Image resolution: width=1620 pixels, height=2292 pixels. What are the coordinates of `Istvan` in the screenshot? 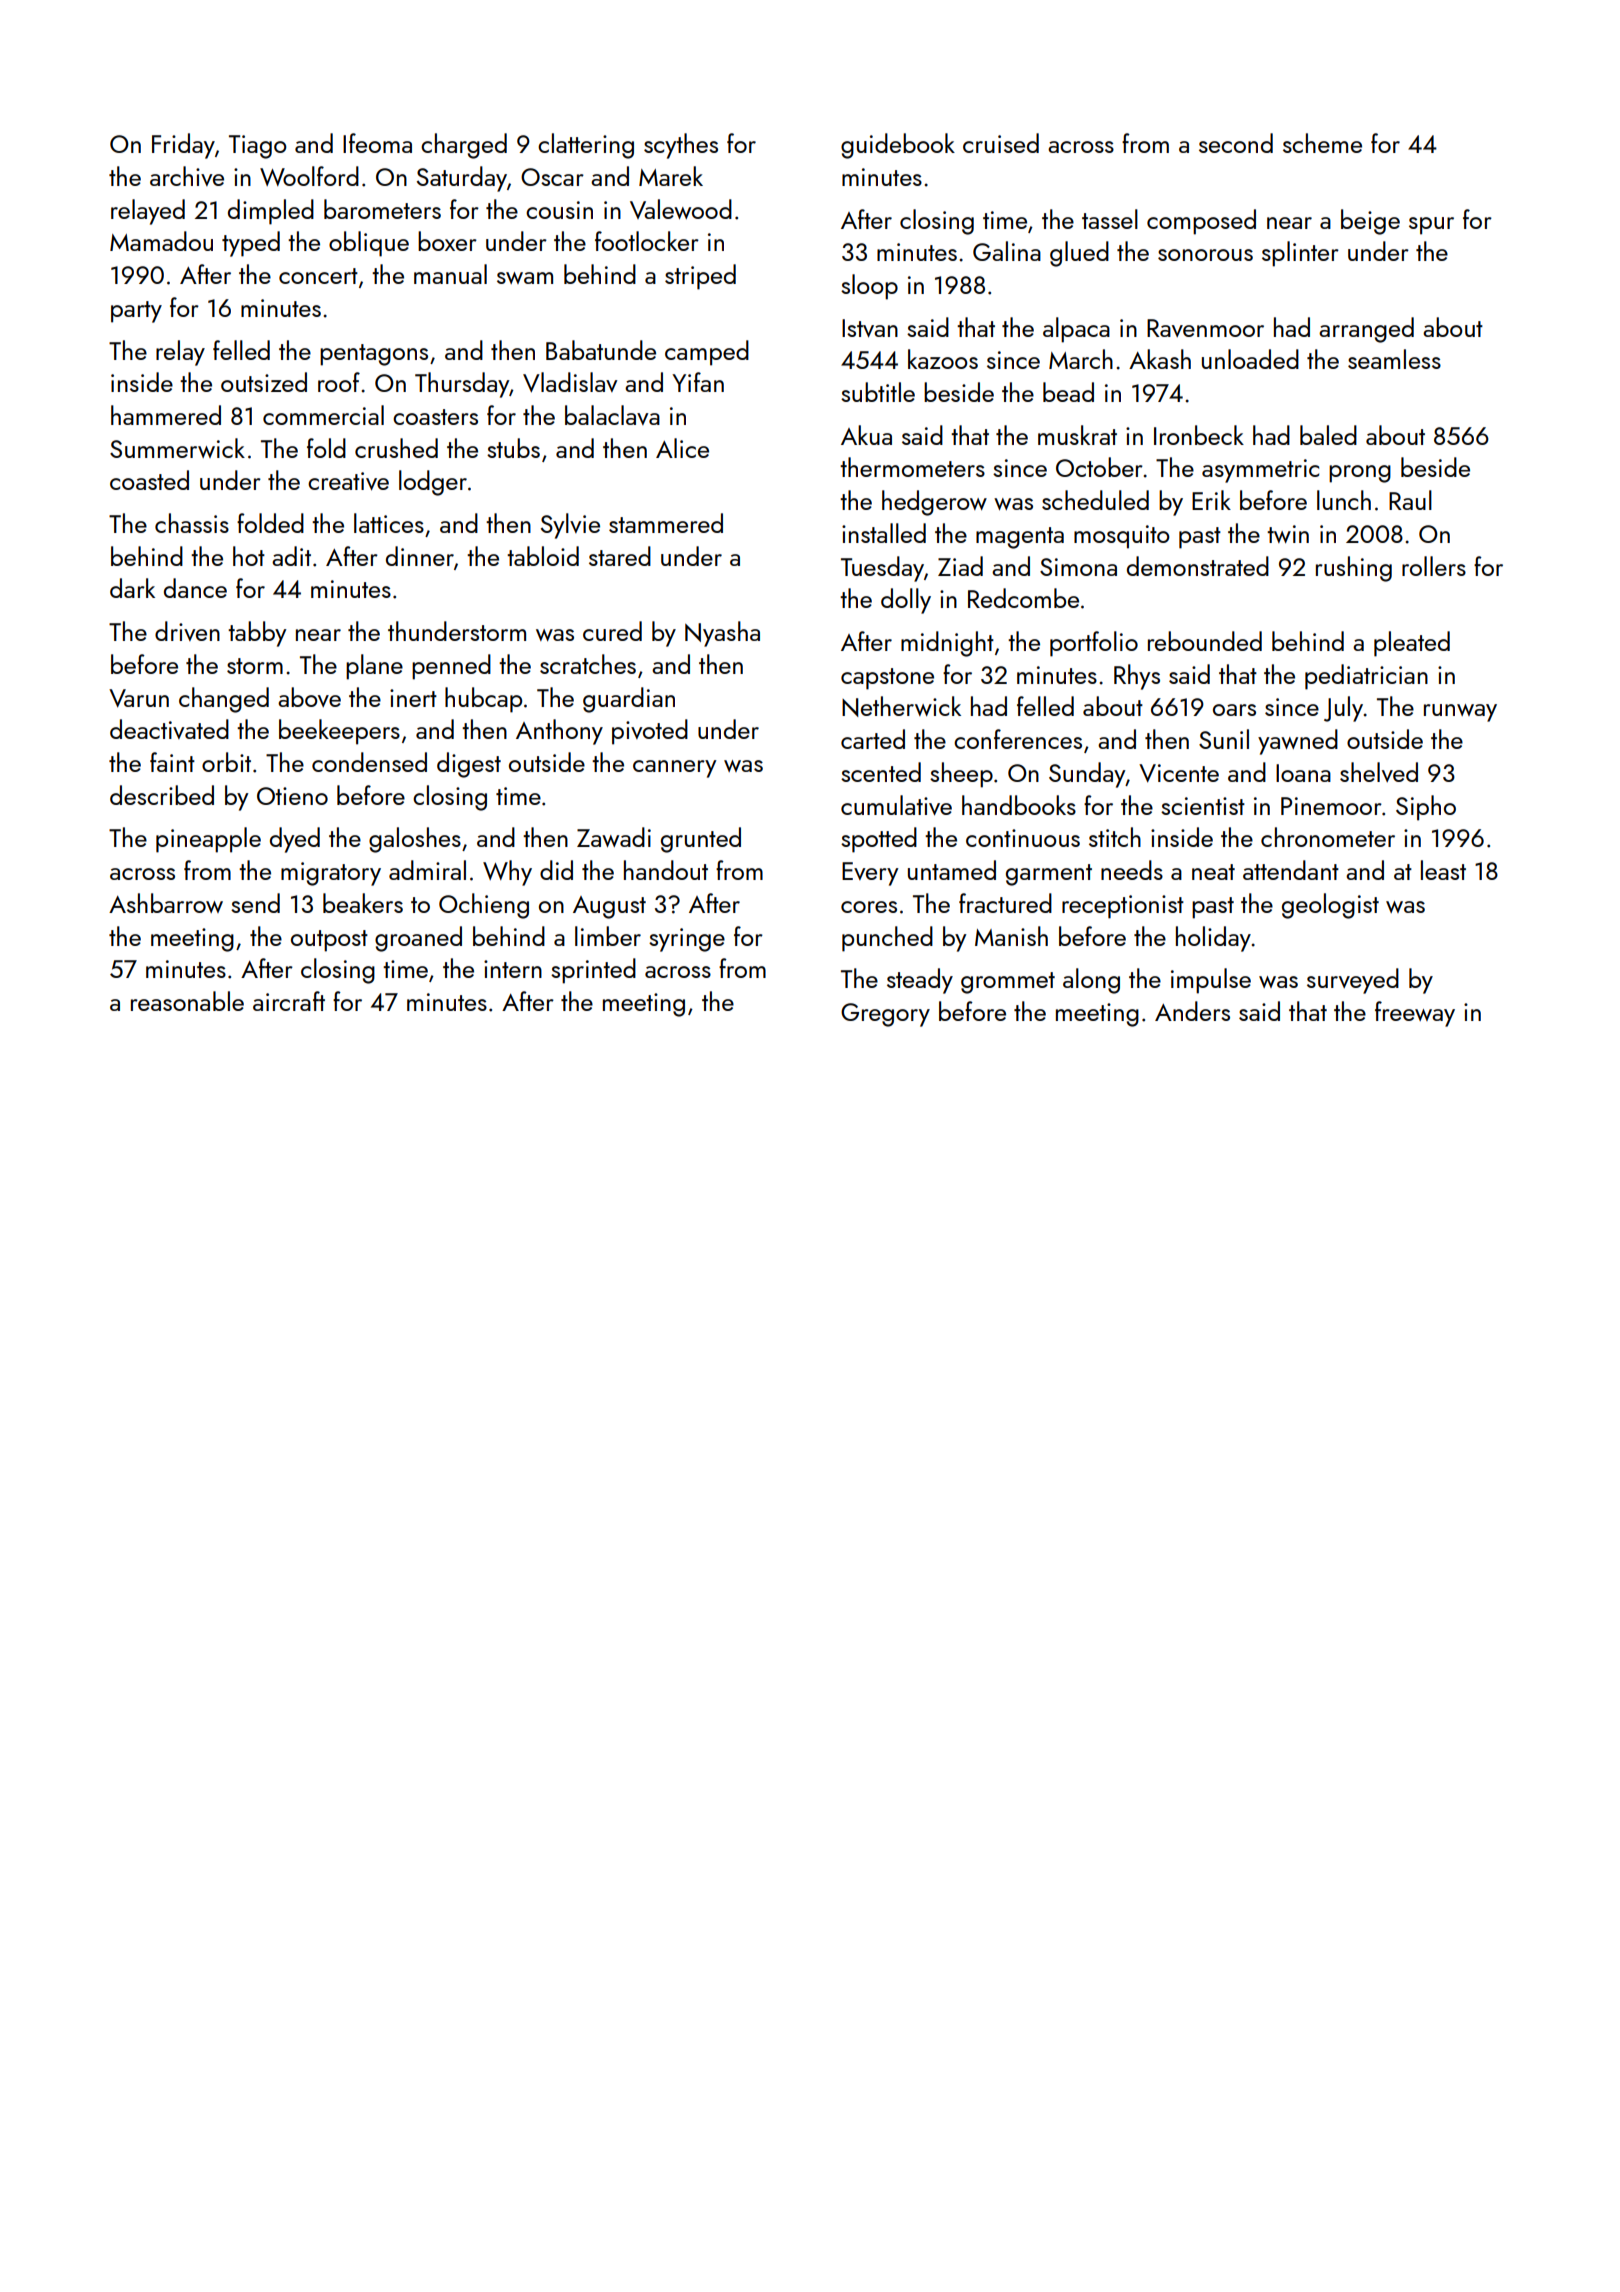 It's located at (870, 328).
